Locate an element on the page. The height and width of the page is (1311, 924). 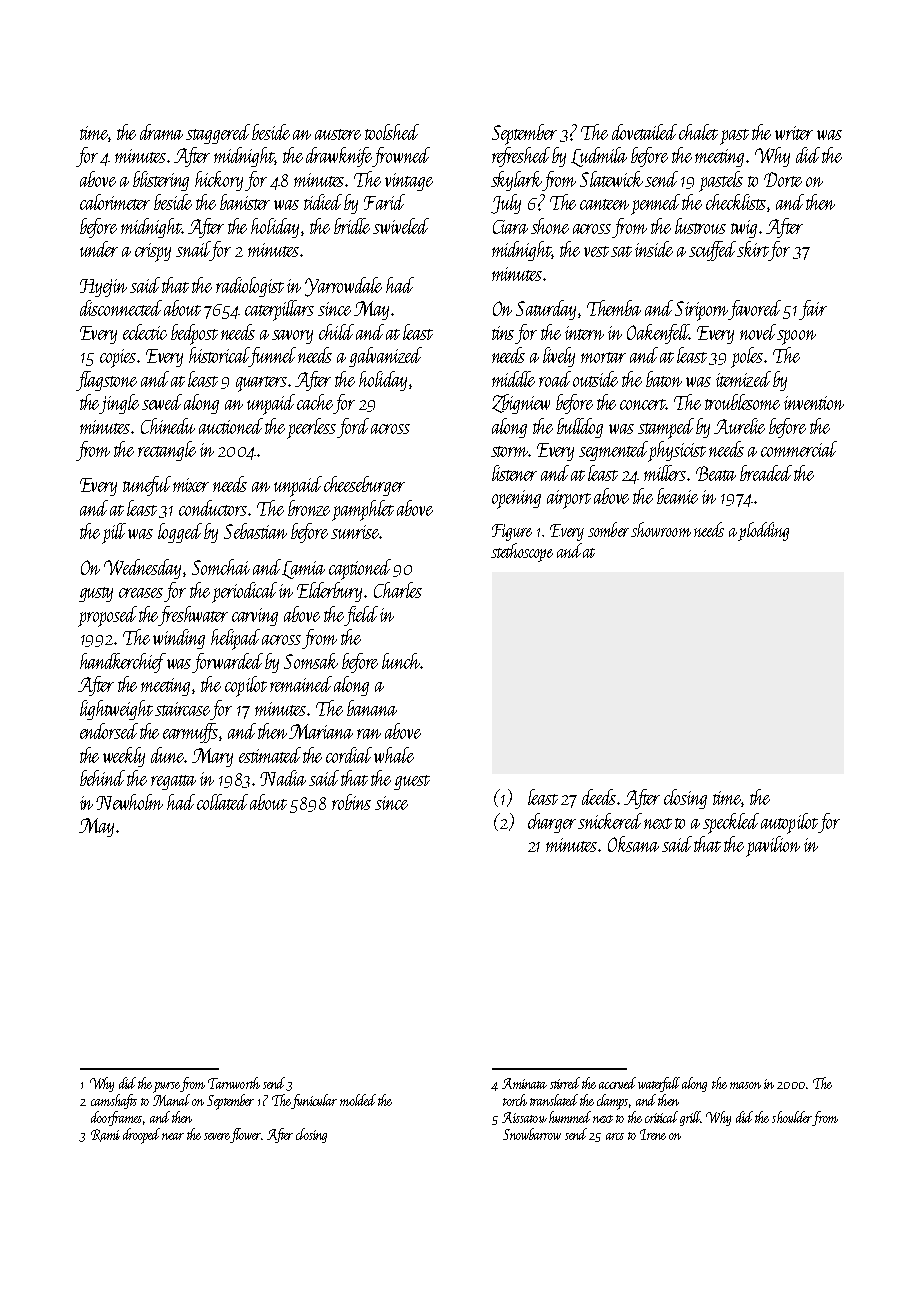
camshafts is located at coordinates (114, 1101).
